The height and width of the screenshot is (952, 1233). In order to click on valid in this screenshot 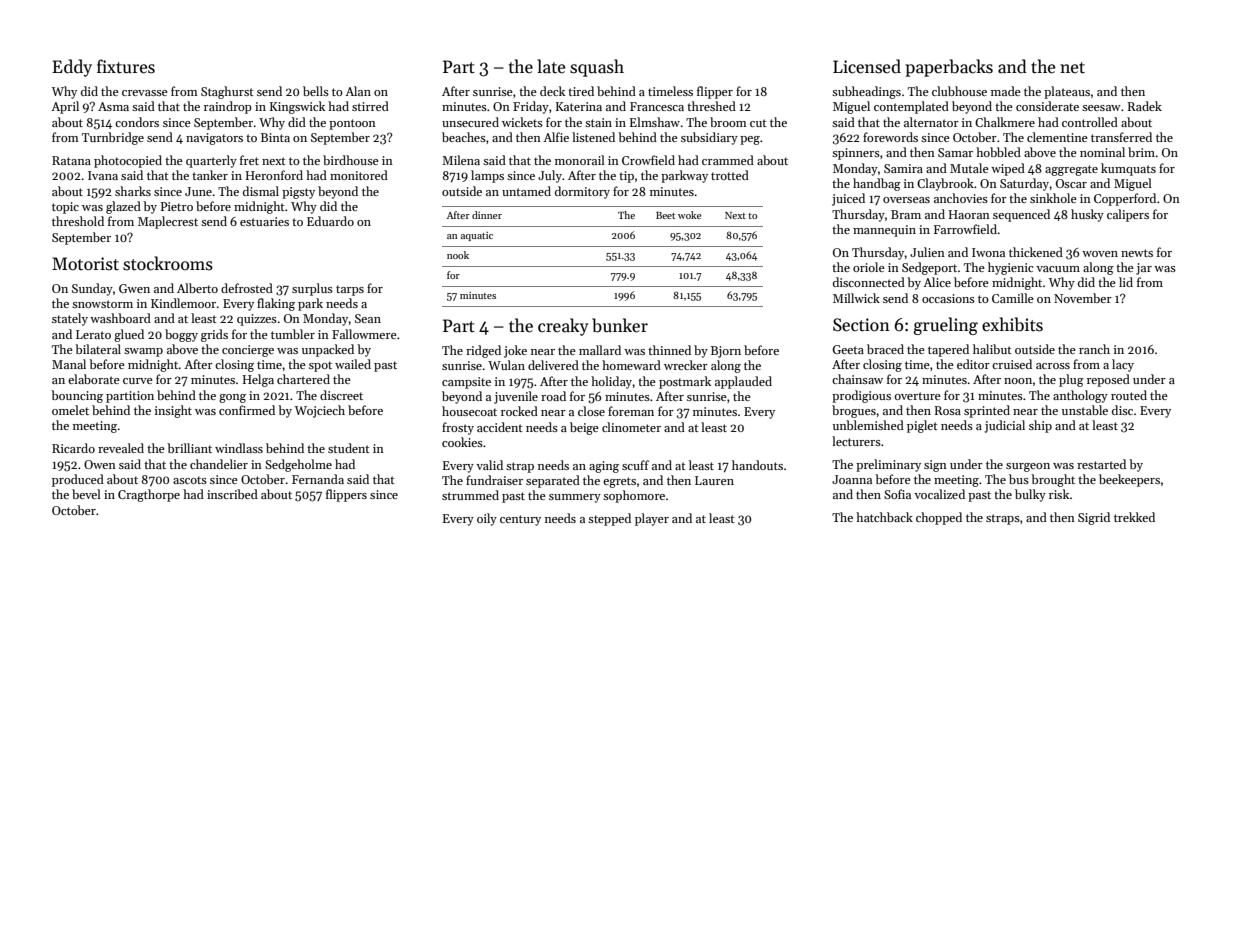, I will do `click(489, 465)`.
